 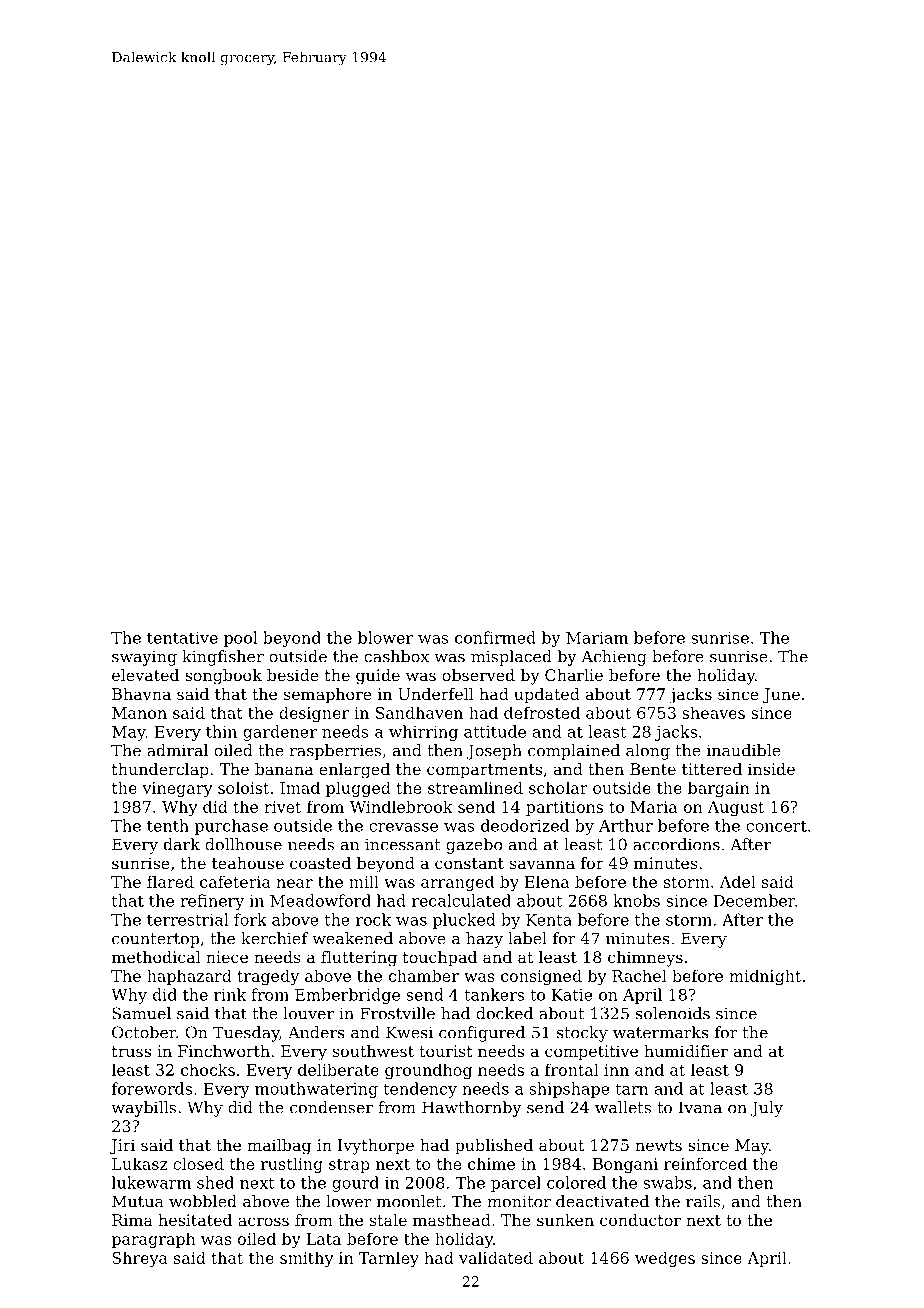 What do you see at coordinates (189, 977) in the document?
I see `haphazard` at bounding box center [189, 977].
